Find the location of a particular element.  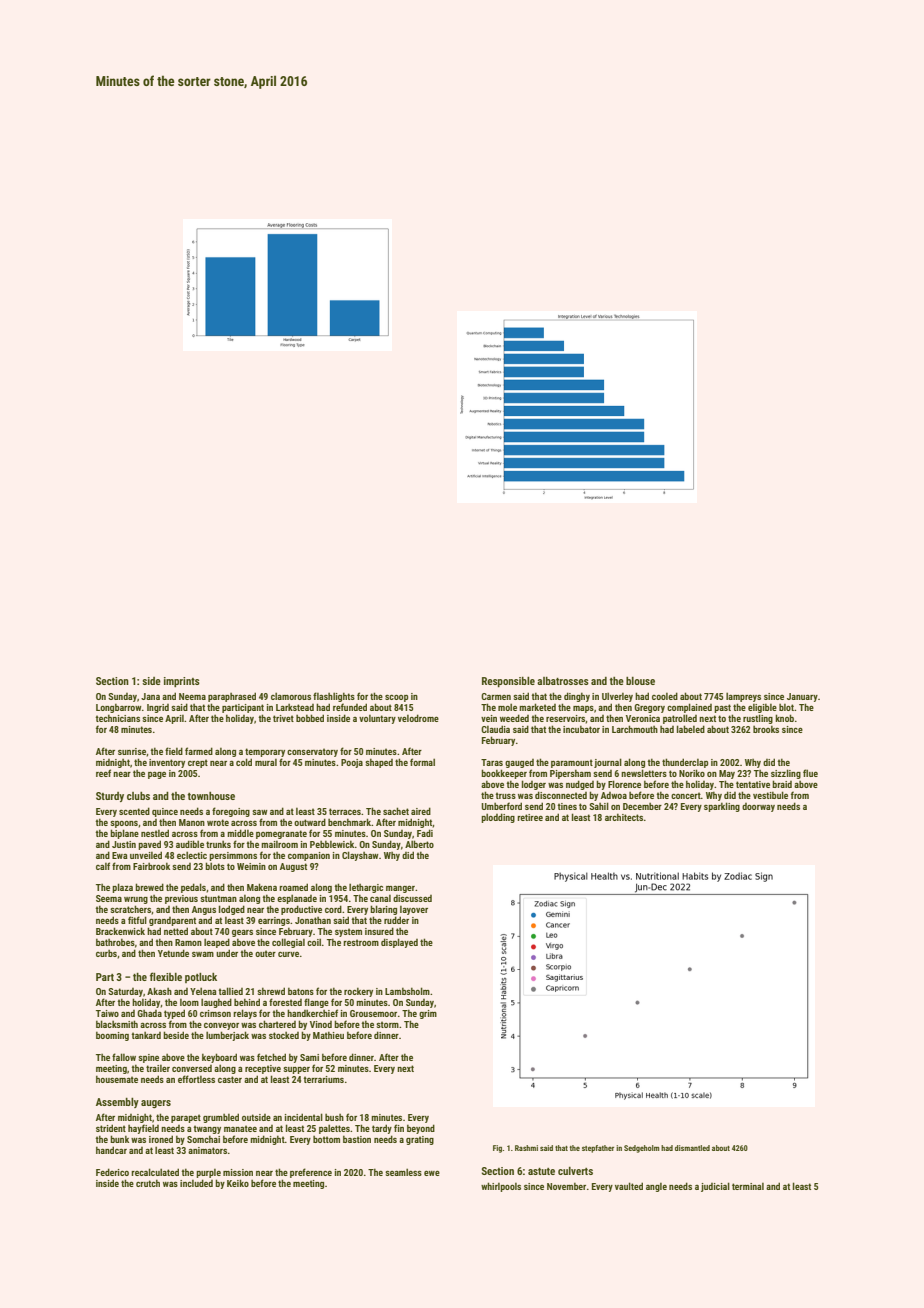

tentative is located at coordinates (753, 784).
